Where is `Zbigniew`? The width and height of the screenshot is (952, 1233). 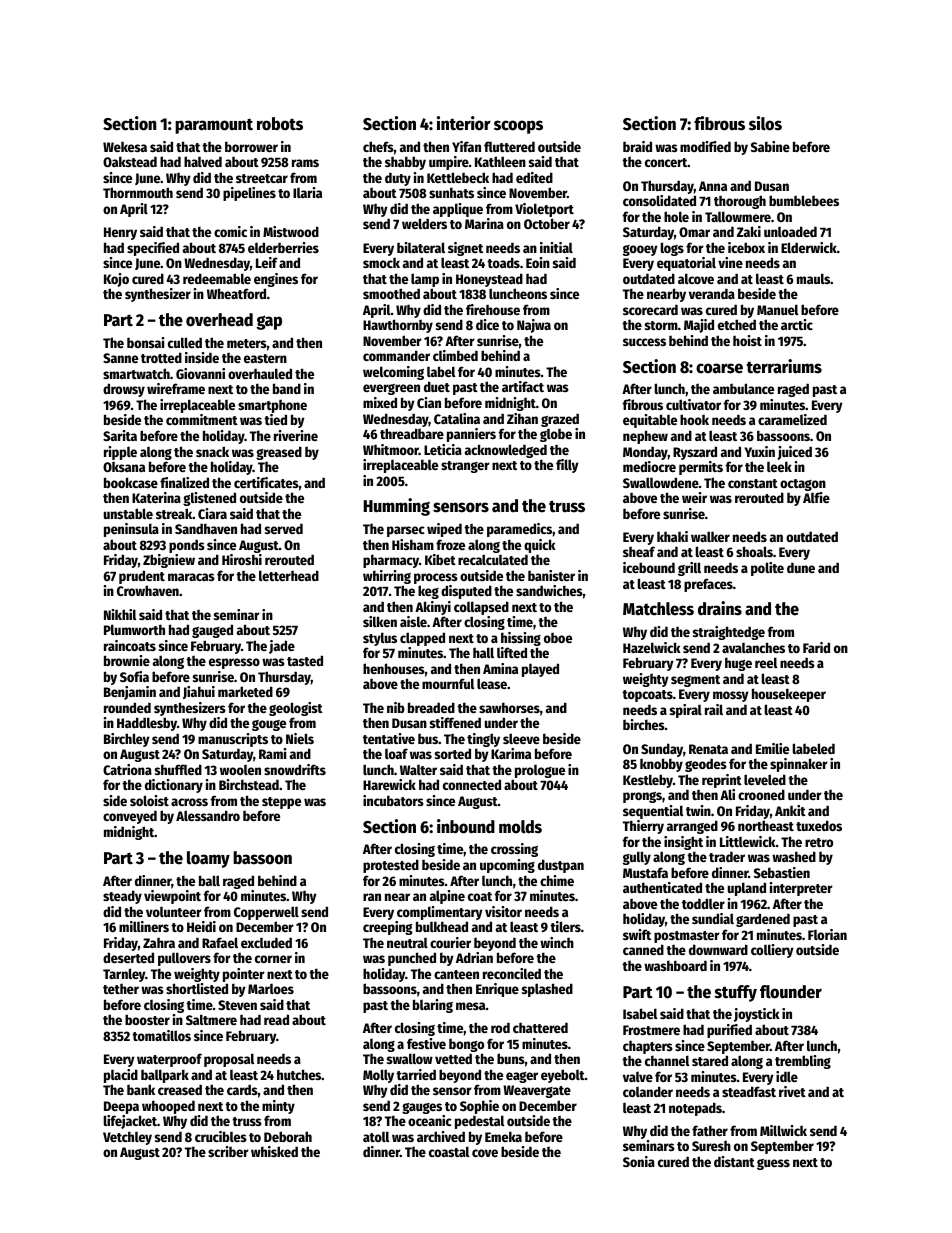
Zbigniew is located at coordinates (169, 561).
